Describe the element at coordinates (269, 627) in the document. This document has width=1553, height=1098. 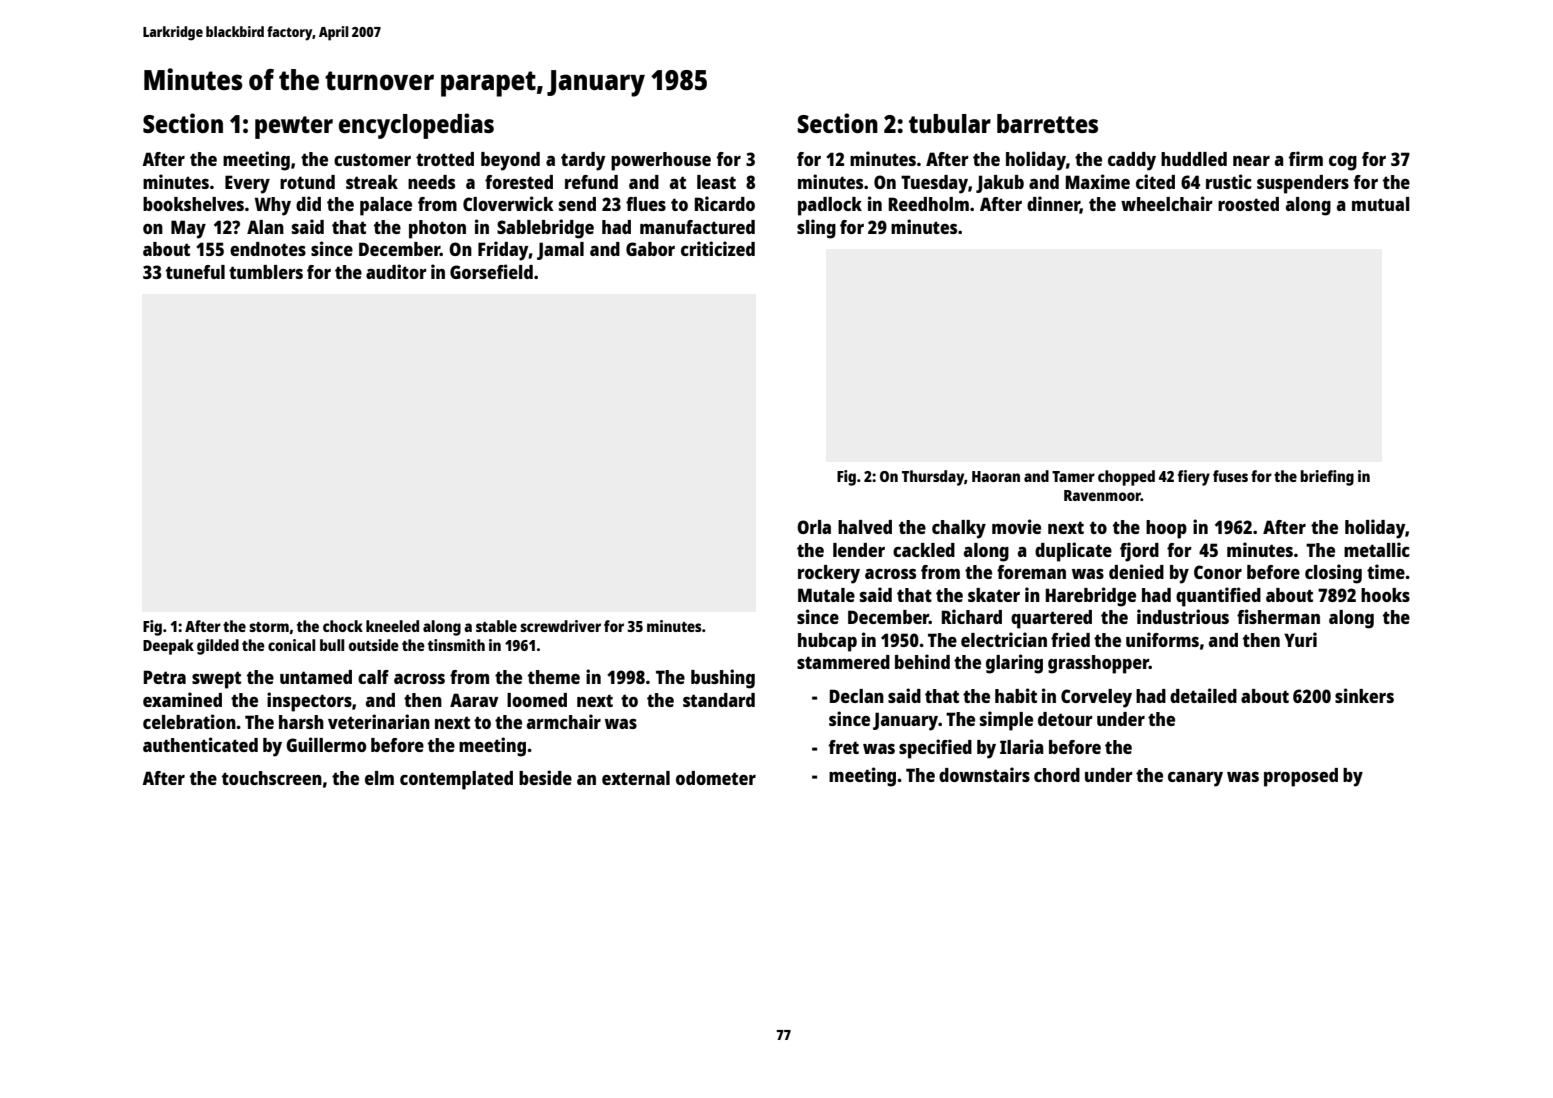
I see `storm` at that location.
